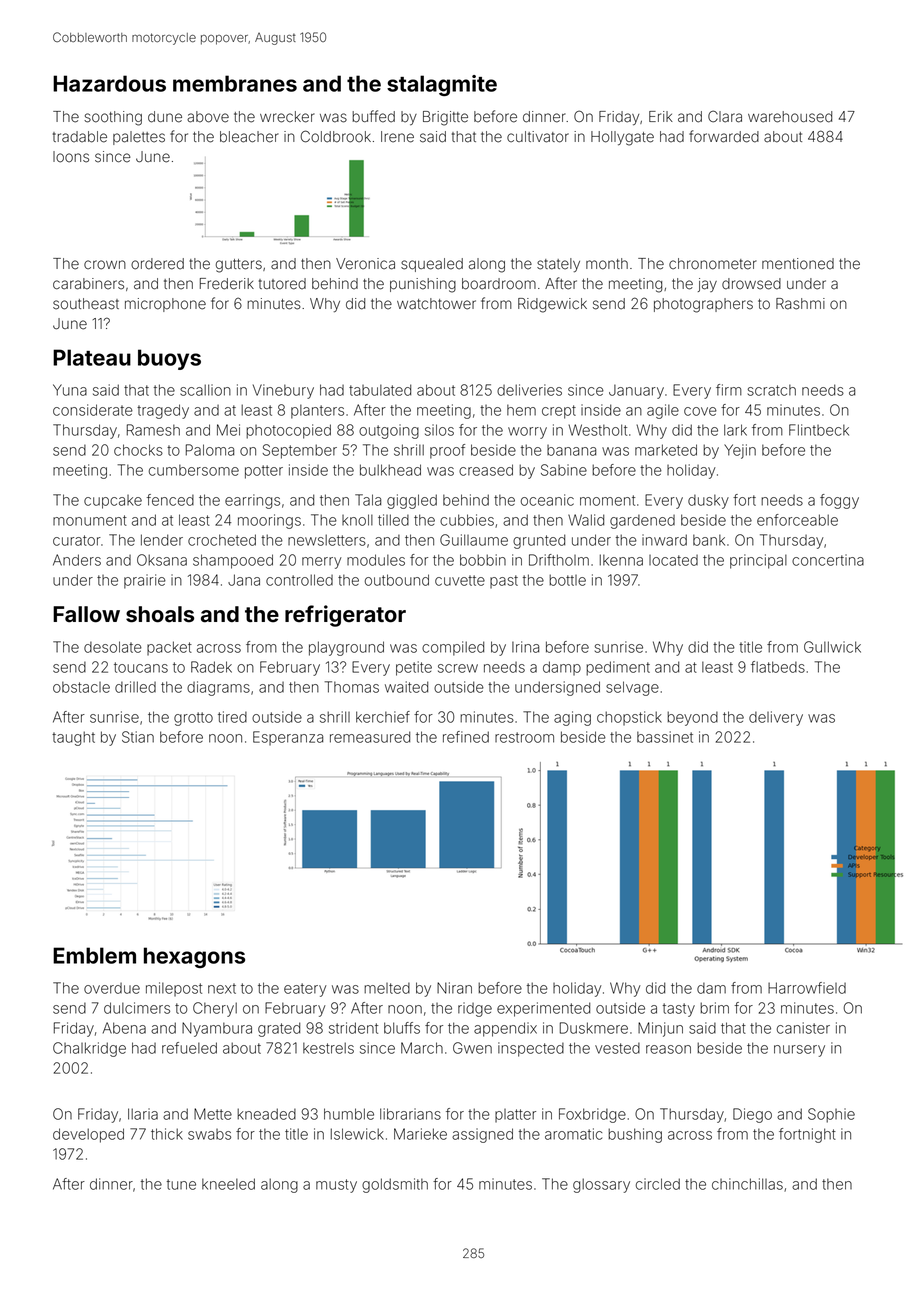 The height and width of the document is (1308, 924). I want to click on Anders, so click(77, 560).
